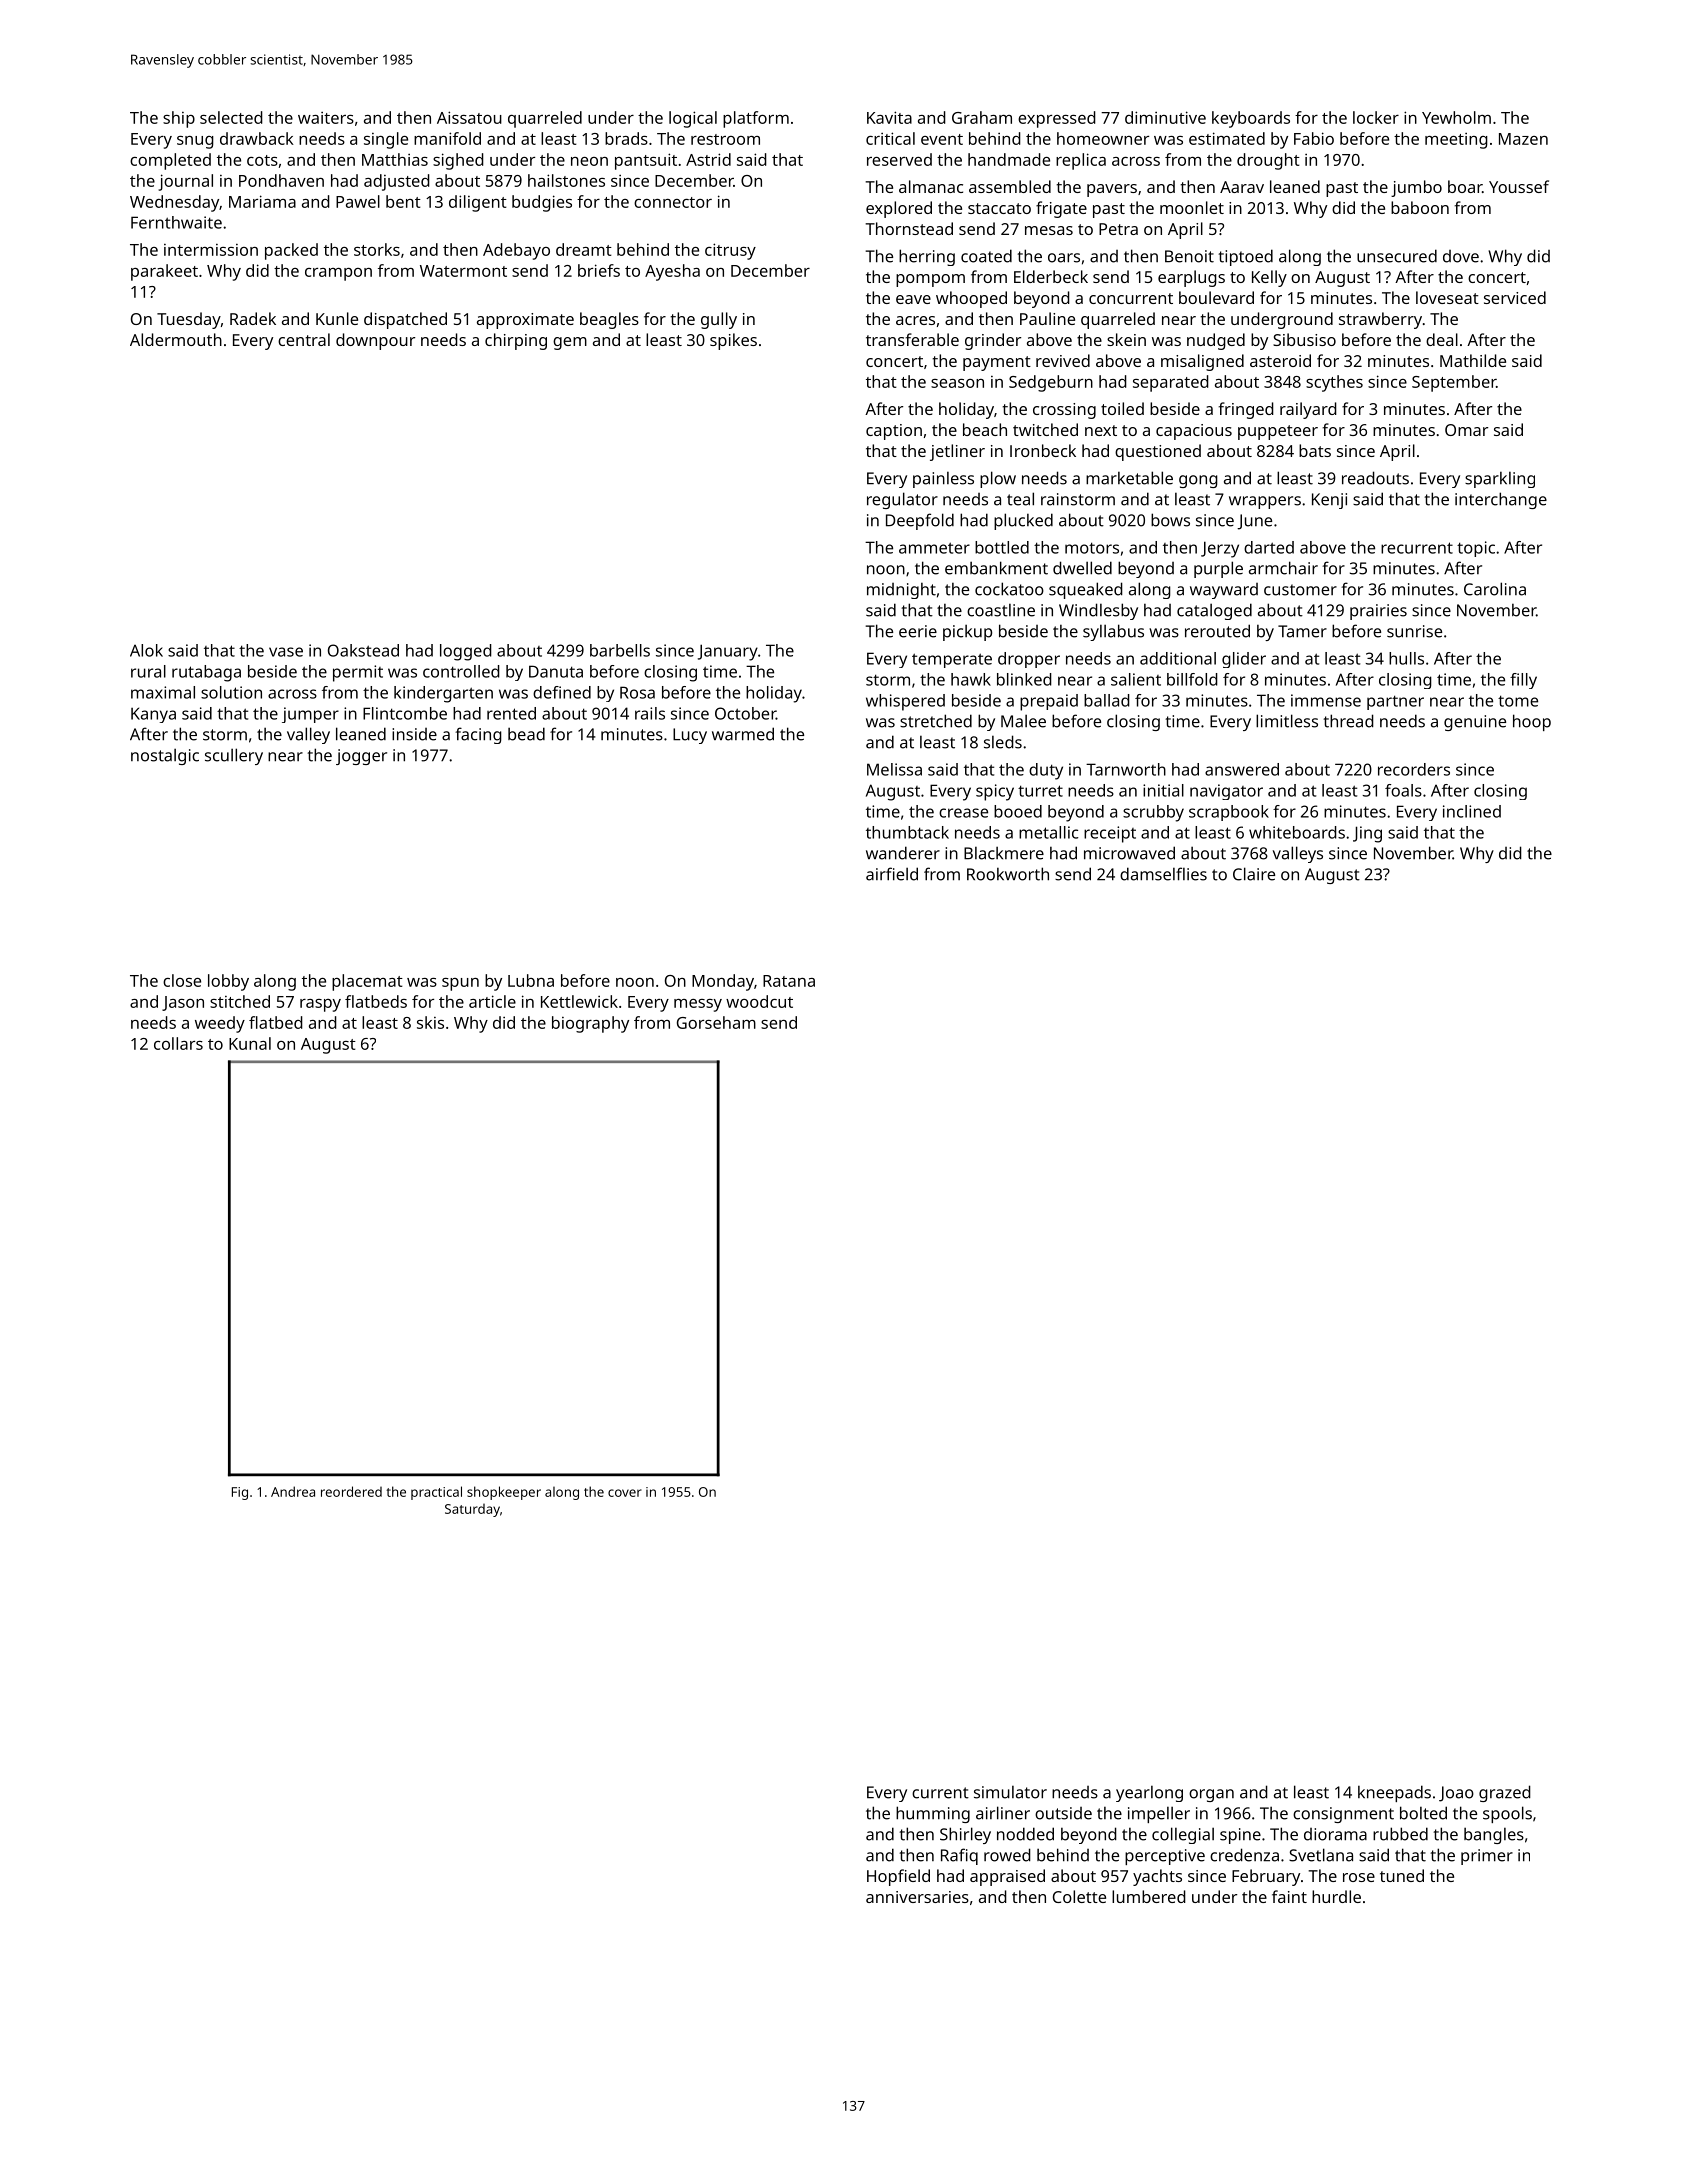 Image resolution: width=1683 pixels, height=2178 pixels. What do you see at coordinates (730, 251) in the screenshot?
I see `citrusy` at bounding box center [730, 251].
